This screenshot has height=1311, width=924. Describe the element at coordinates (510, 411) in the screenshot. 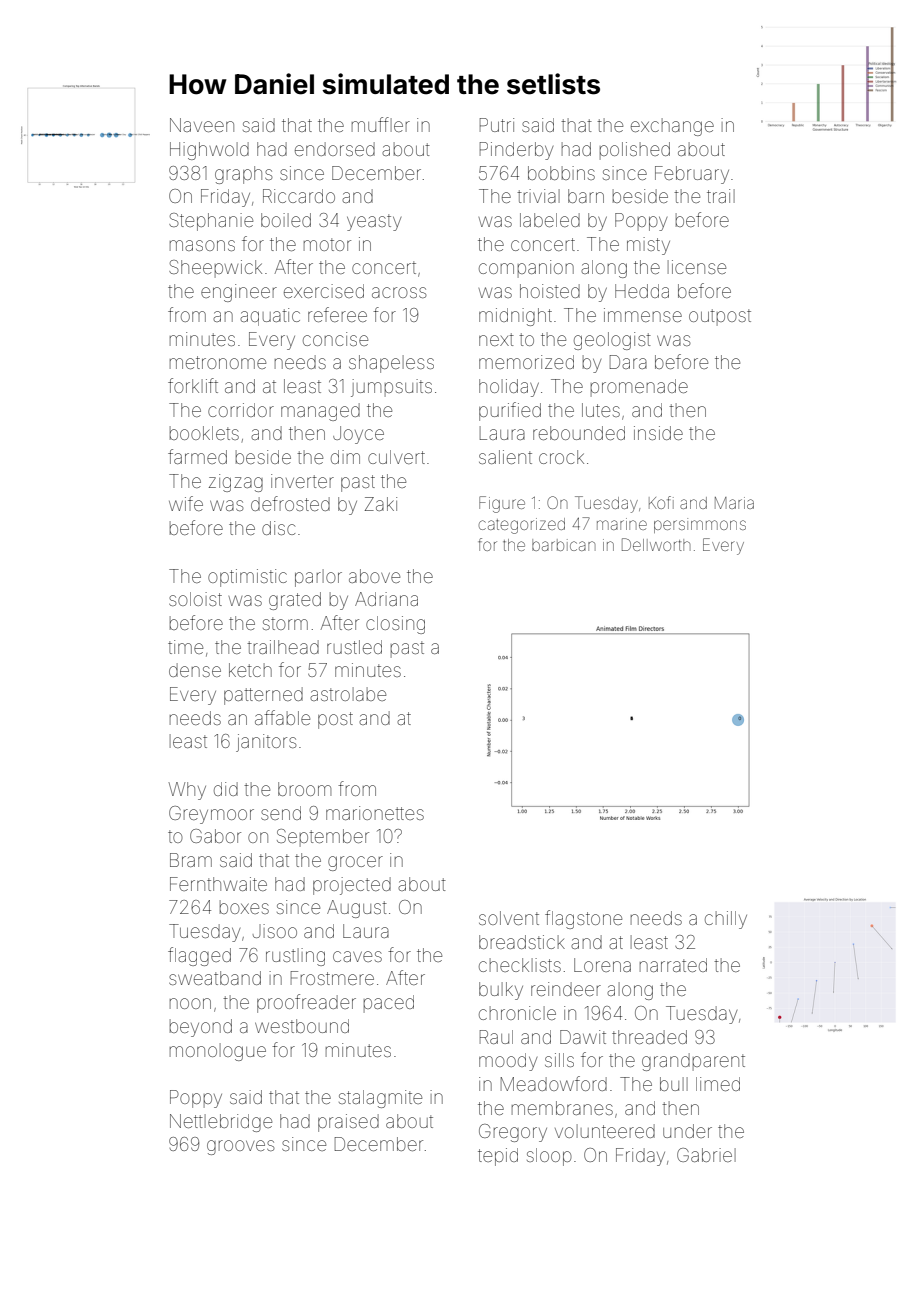

I see `purified` at that location.
